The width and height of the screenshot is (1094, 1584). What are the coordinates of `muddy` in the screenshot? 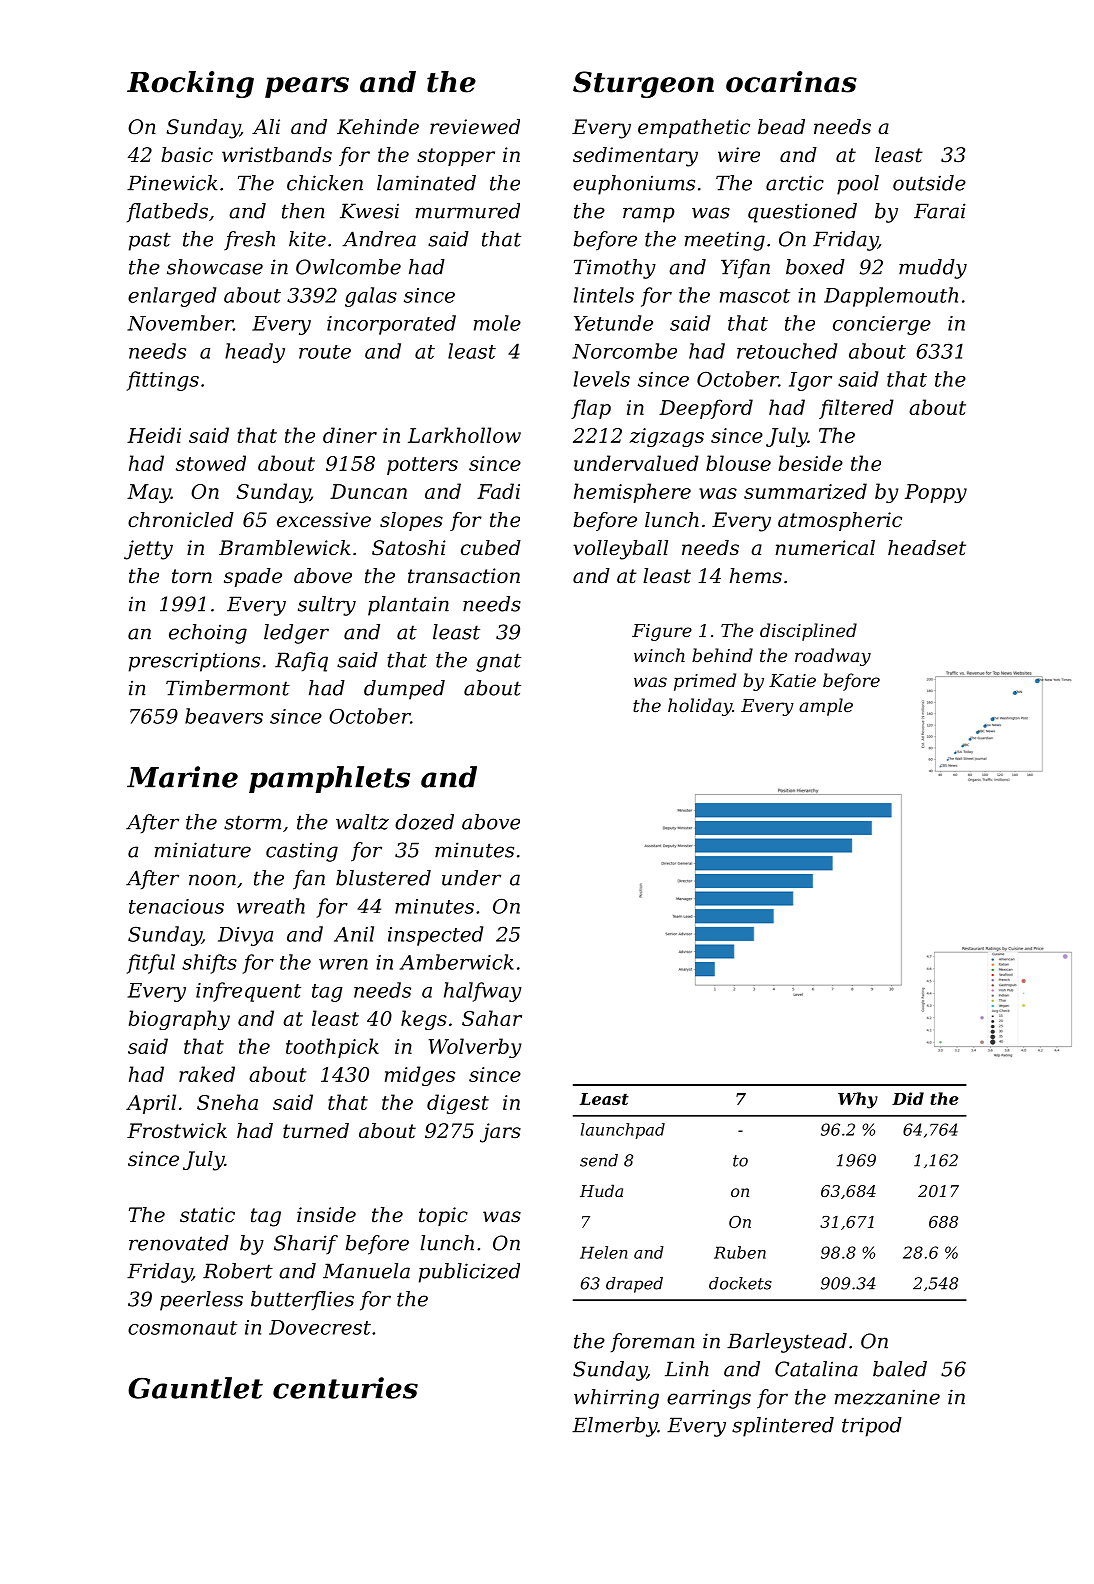 It's located at (933, 269).
